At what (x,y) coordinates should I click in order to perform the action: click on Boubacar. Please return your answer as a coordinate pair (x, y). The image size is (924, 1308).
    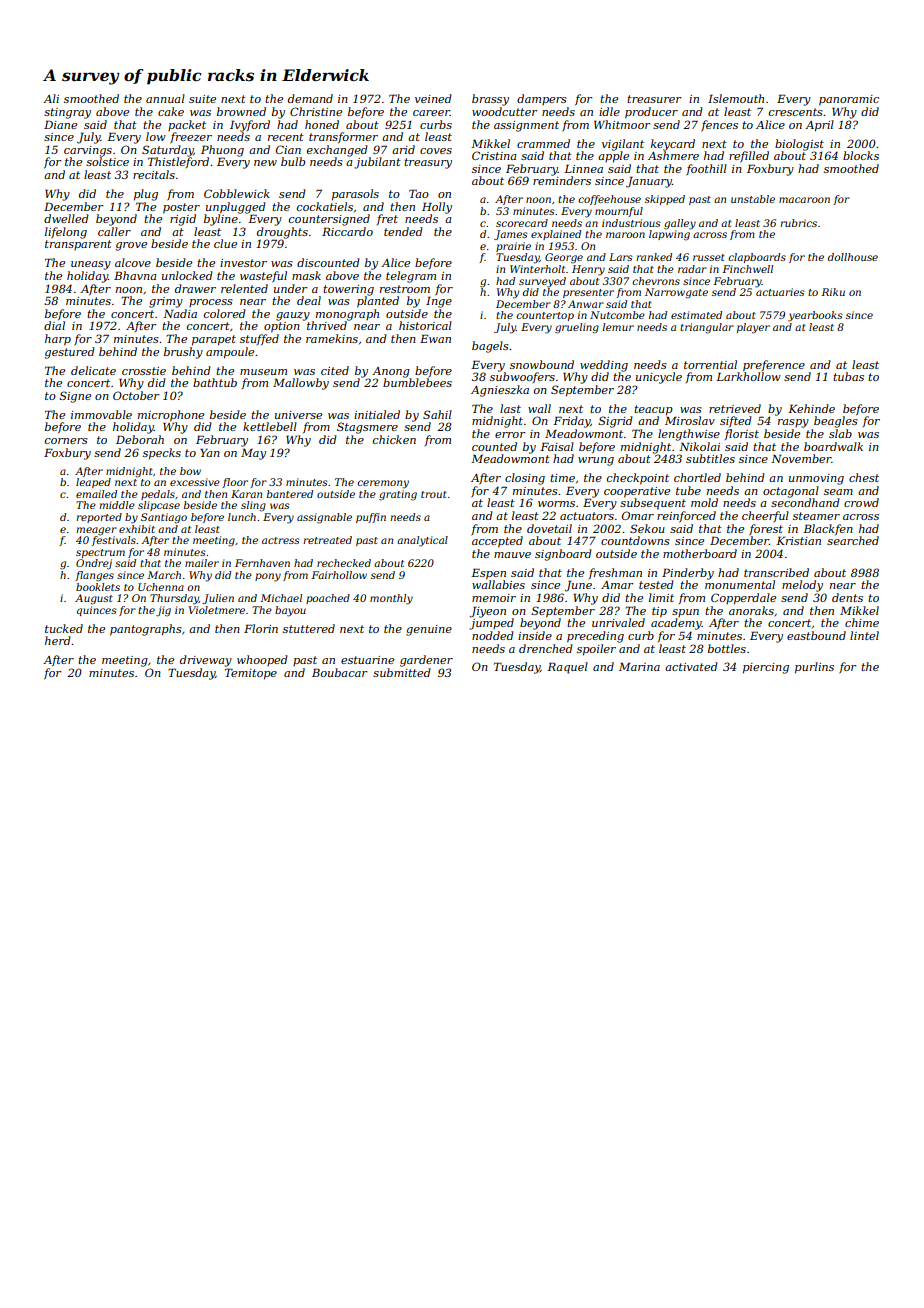
    Looking at the image, I should click on (339, 672).
